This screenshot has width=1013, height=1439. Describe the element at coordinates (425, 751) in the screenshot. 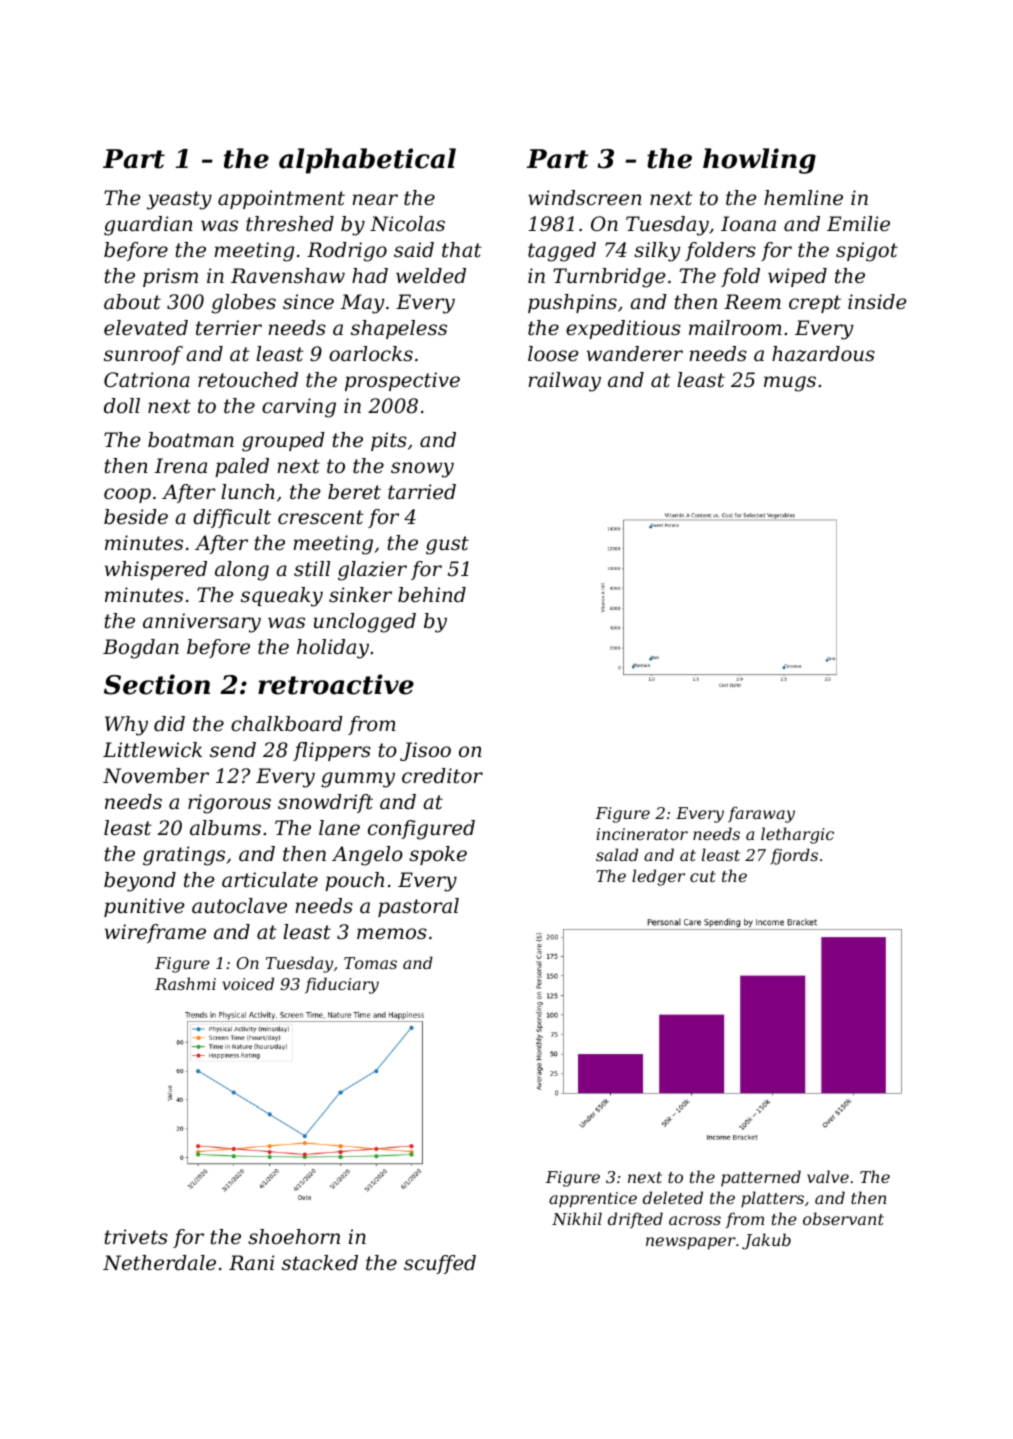

I see `Jisoo` at that location.
